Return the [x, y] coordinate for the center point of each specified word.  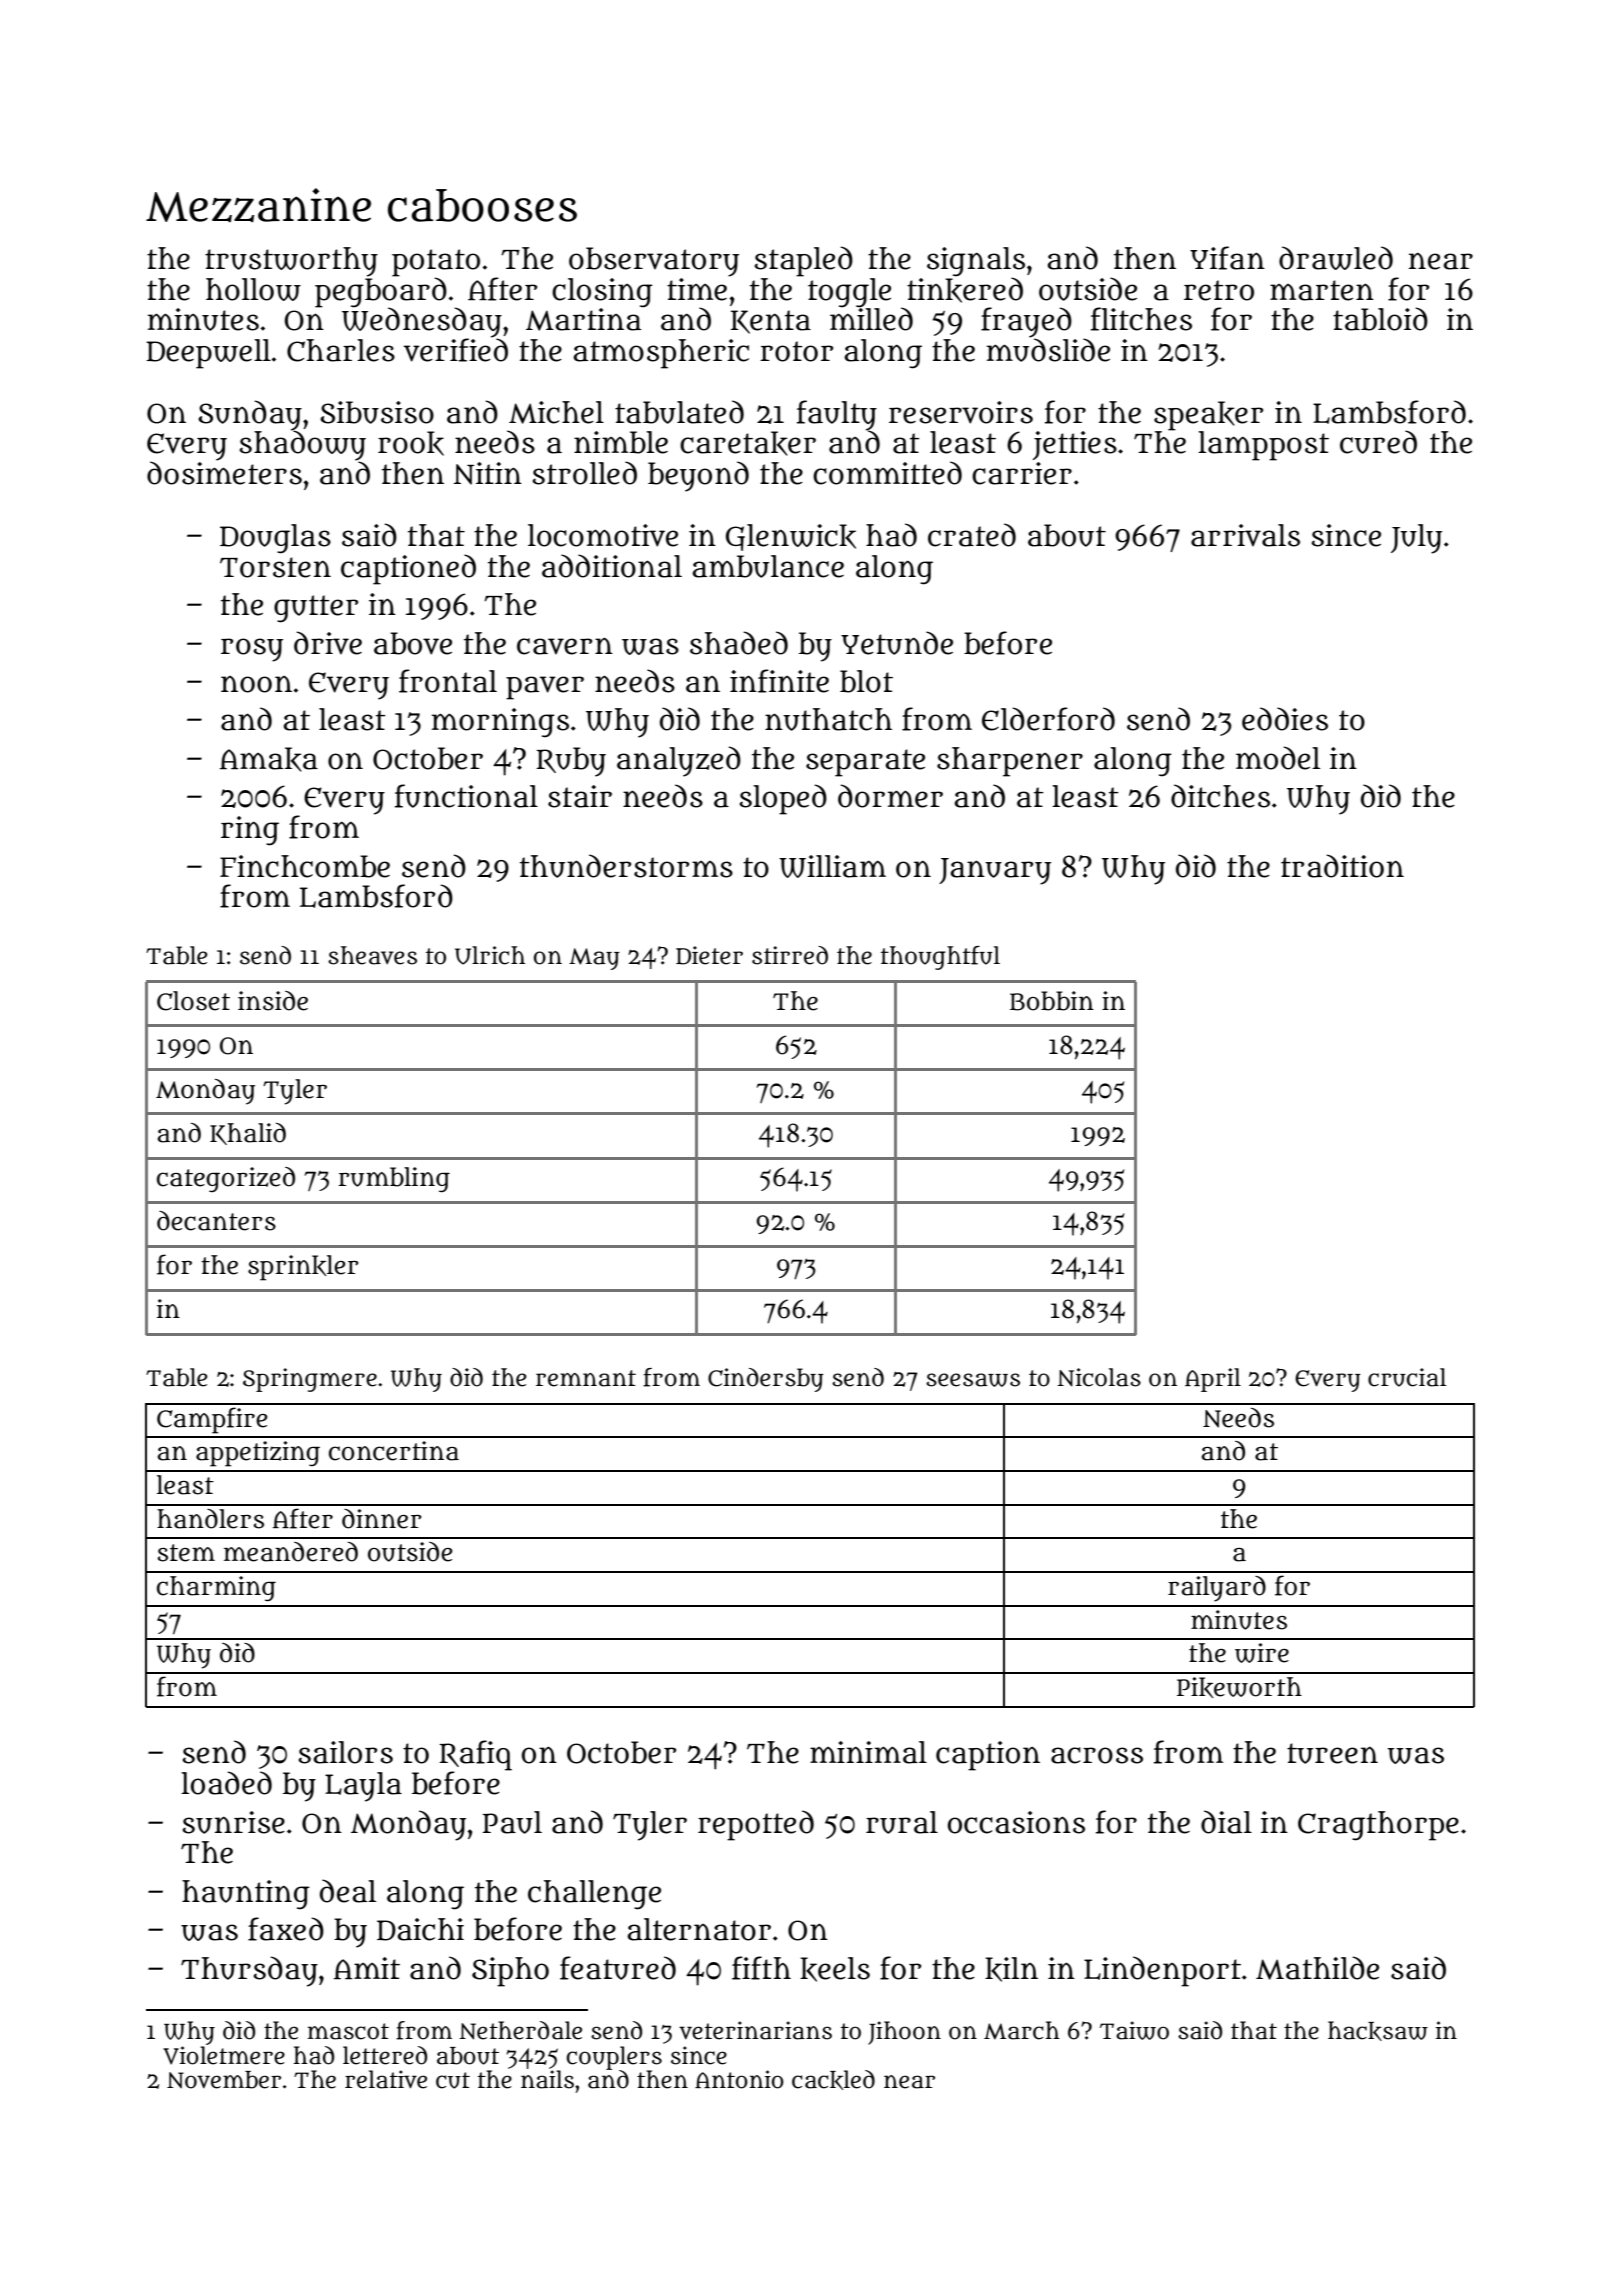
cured [1378, 442]
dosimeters [224, 473]
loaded [226, 1783]
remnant [586, 1378]
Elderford [1048, 719]
